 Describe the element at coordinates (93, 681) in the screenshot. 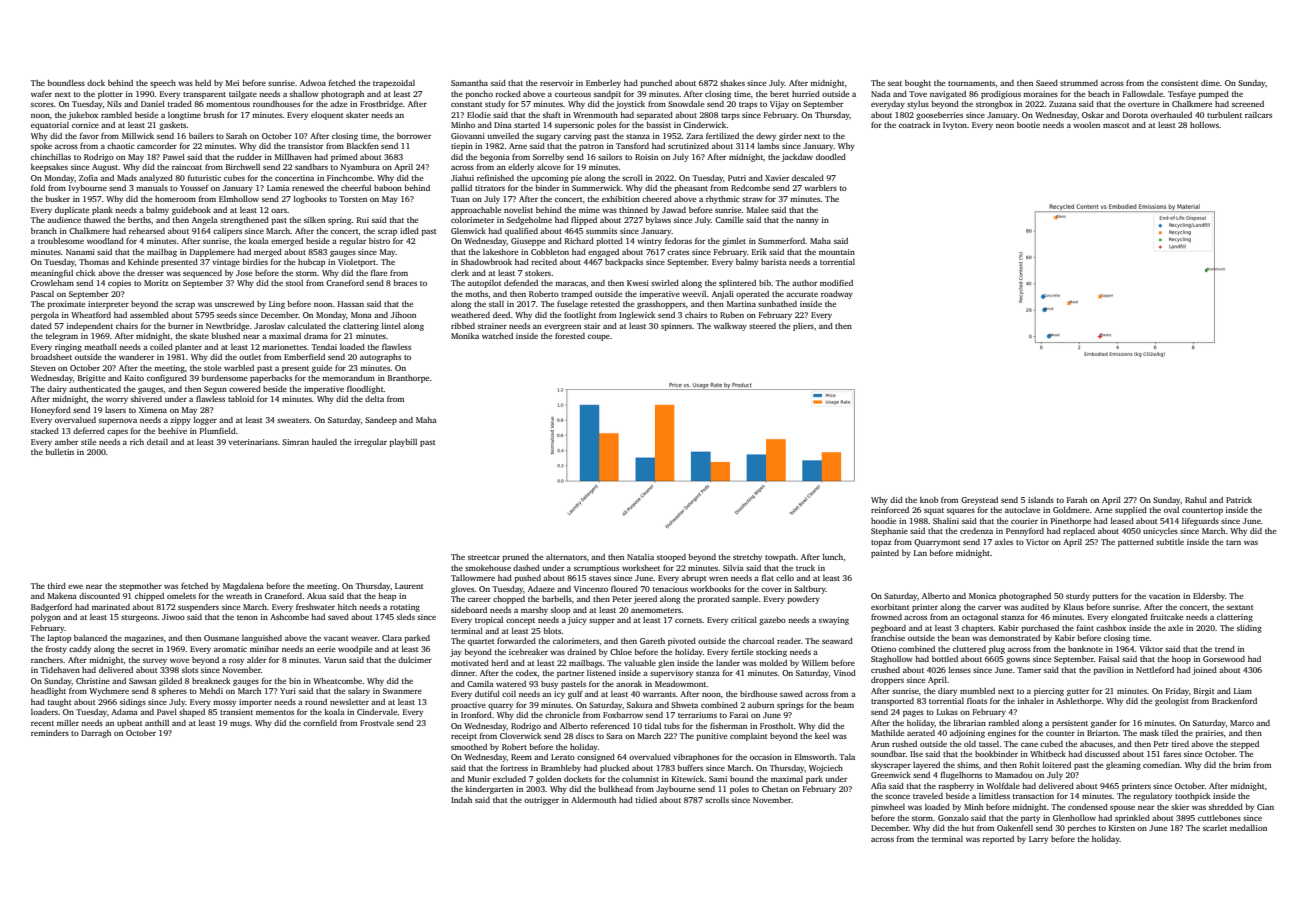

I see `Christine` at that location.
